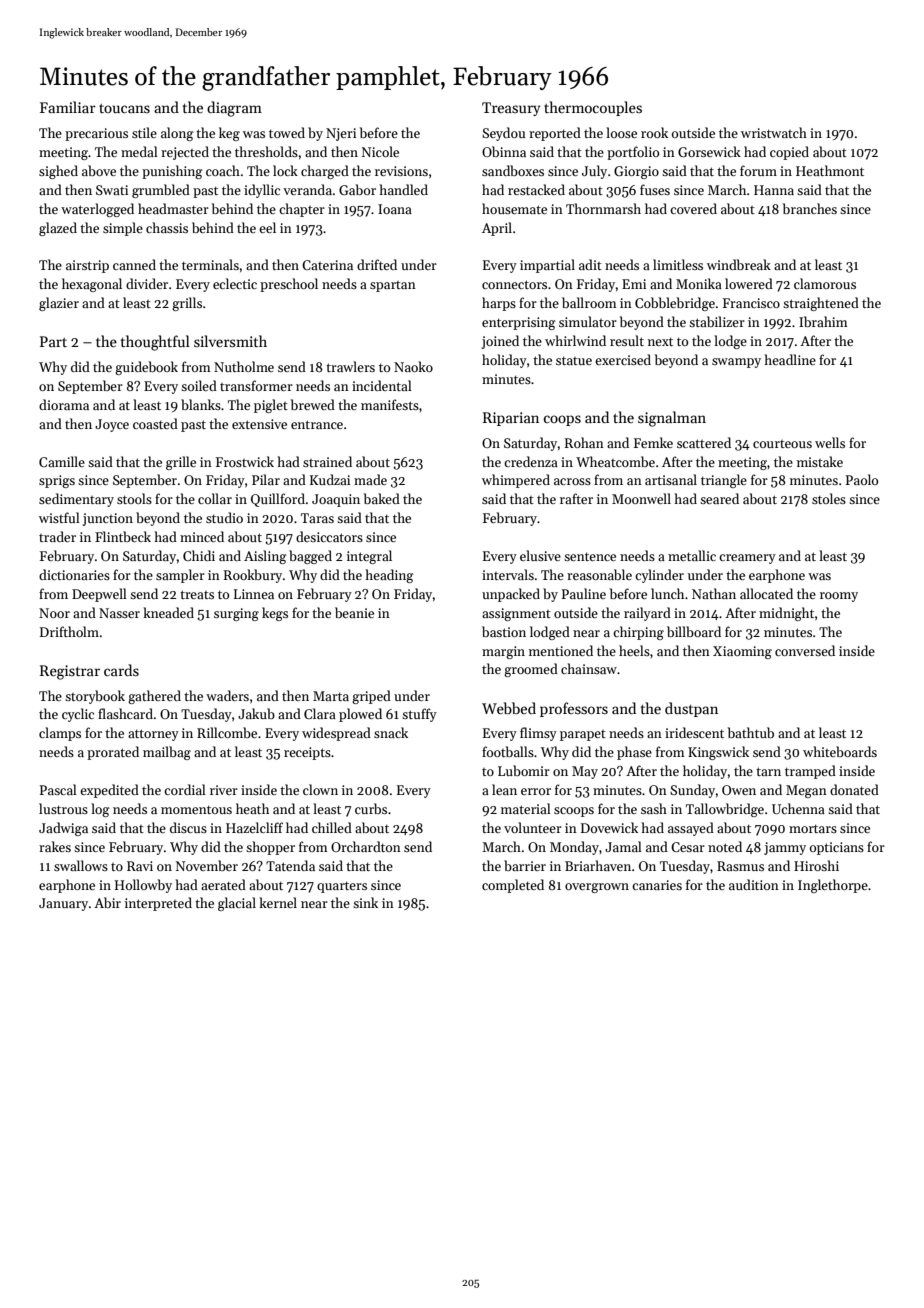 The image size is (924, 1308). What do you see at coordinates (390, 404) in the page?
I see `manifests` at bounding box center [390, 404].
